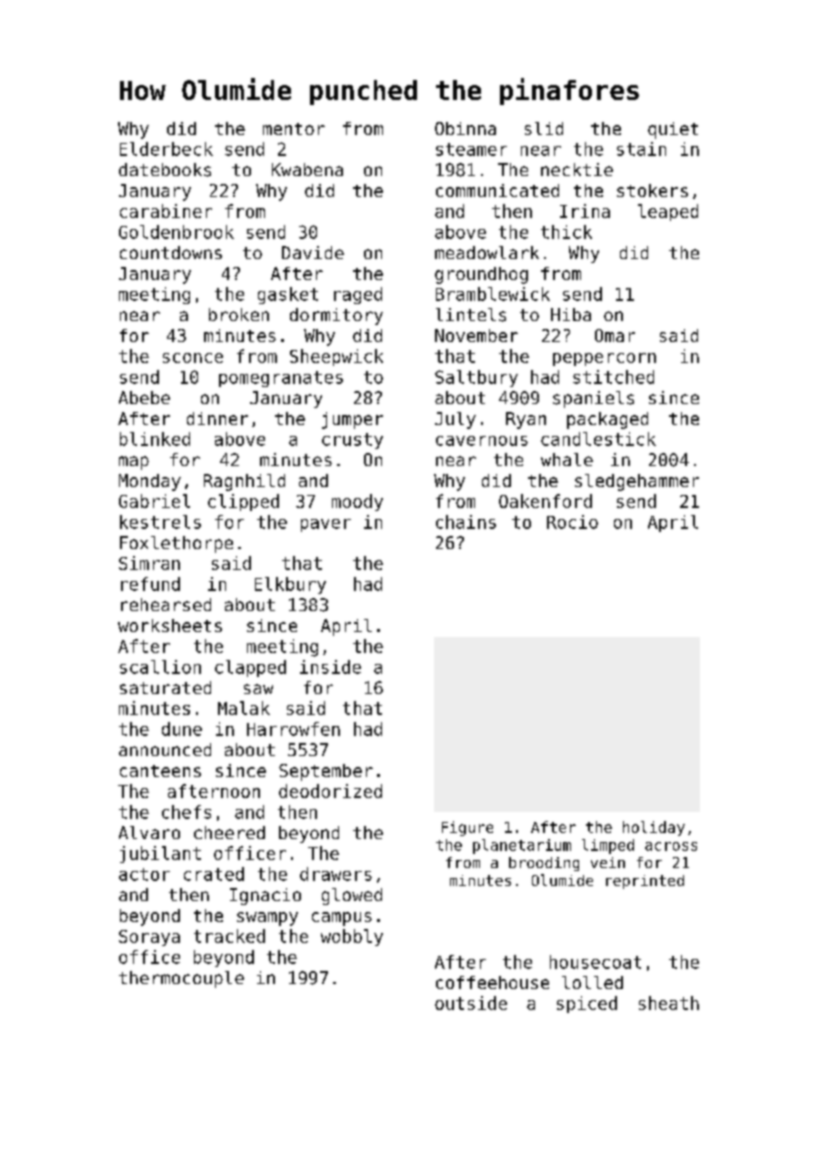 This screenshot has height=1161, width=818. What do you see at coordinates (326, 525) in the screenshot?
I see `paver` at bounding box center [326, 525].
